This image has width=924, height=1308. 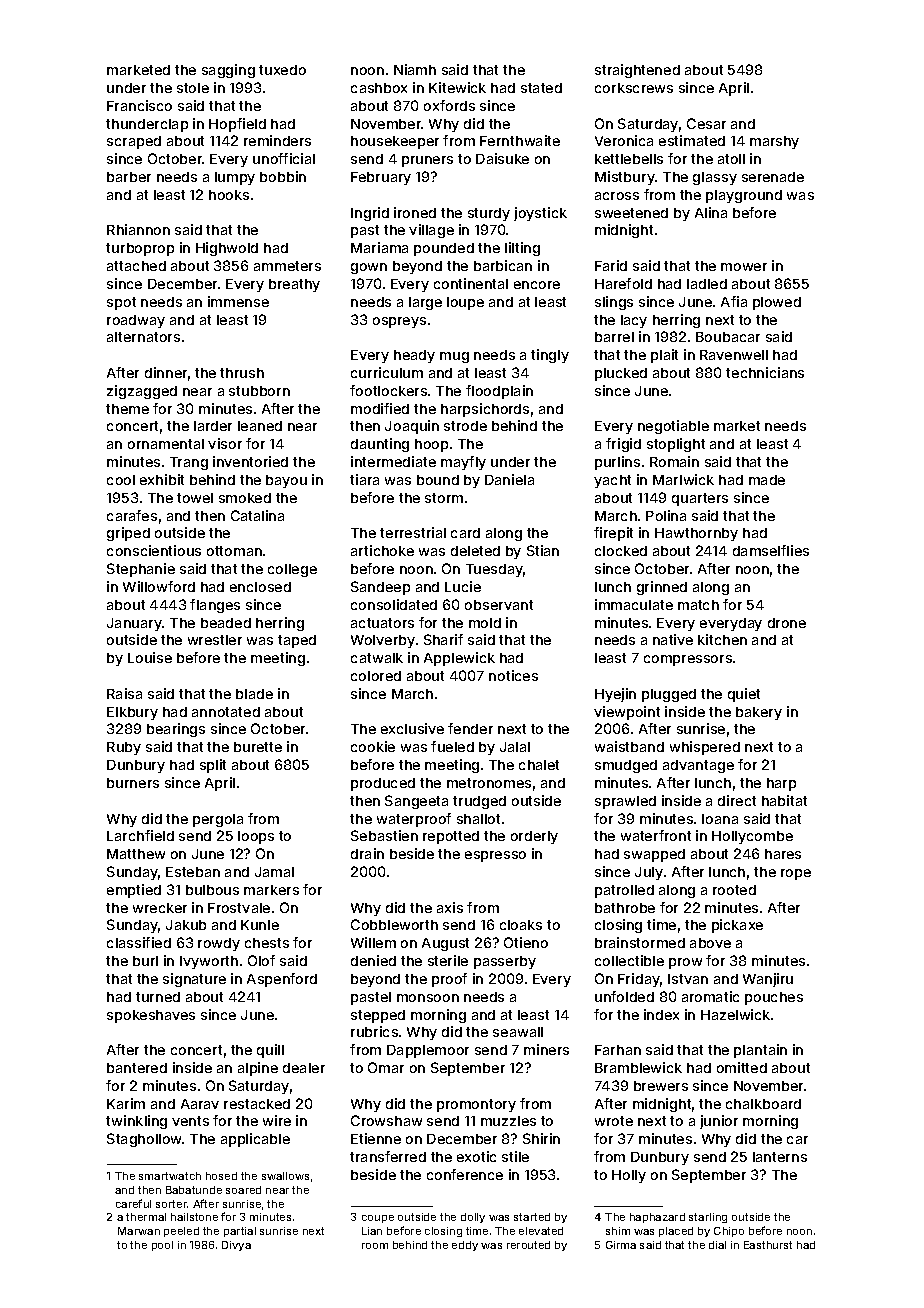 What do you see at coordinates (783, 854) in the image?
I see `hares` at bounding box center [783, 854].
